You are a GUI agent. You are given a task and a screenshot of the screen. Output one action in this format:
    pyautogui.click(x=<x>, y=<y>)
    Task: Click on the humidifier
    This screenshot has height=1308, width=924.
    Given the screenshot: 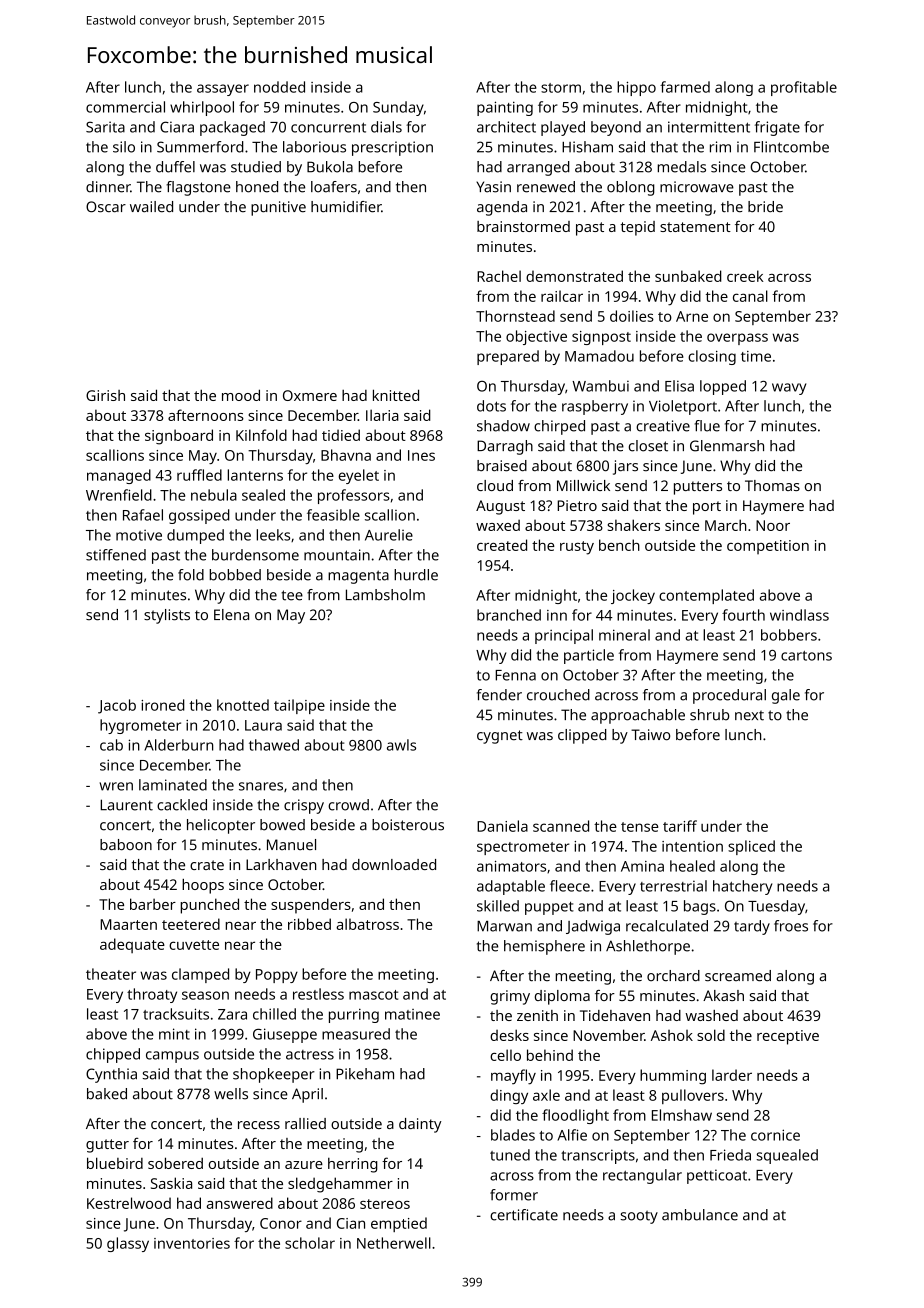 What is the action you would take?
    pyautogui.click(x=346, y=207)
